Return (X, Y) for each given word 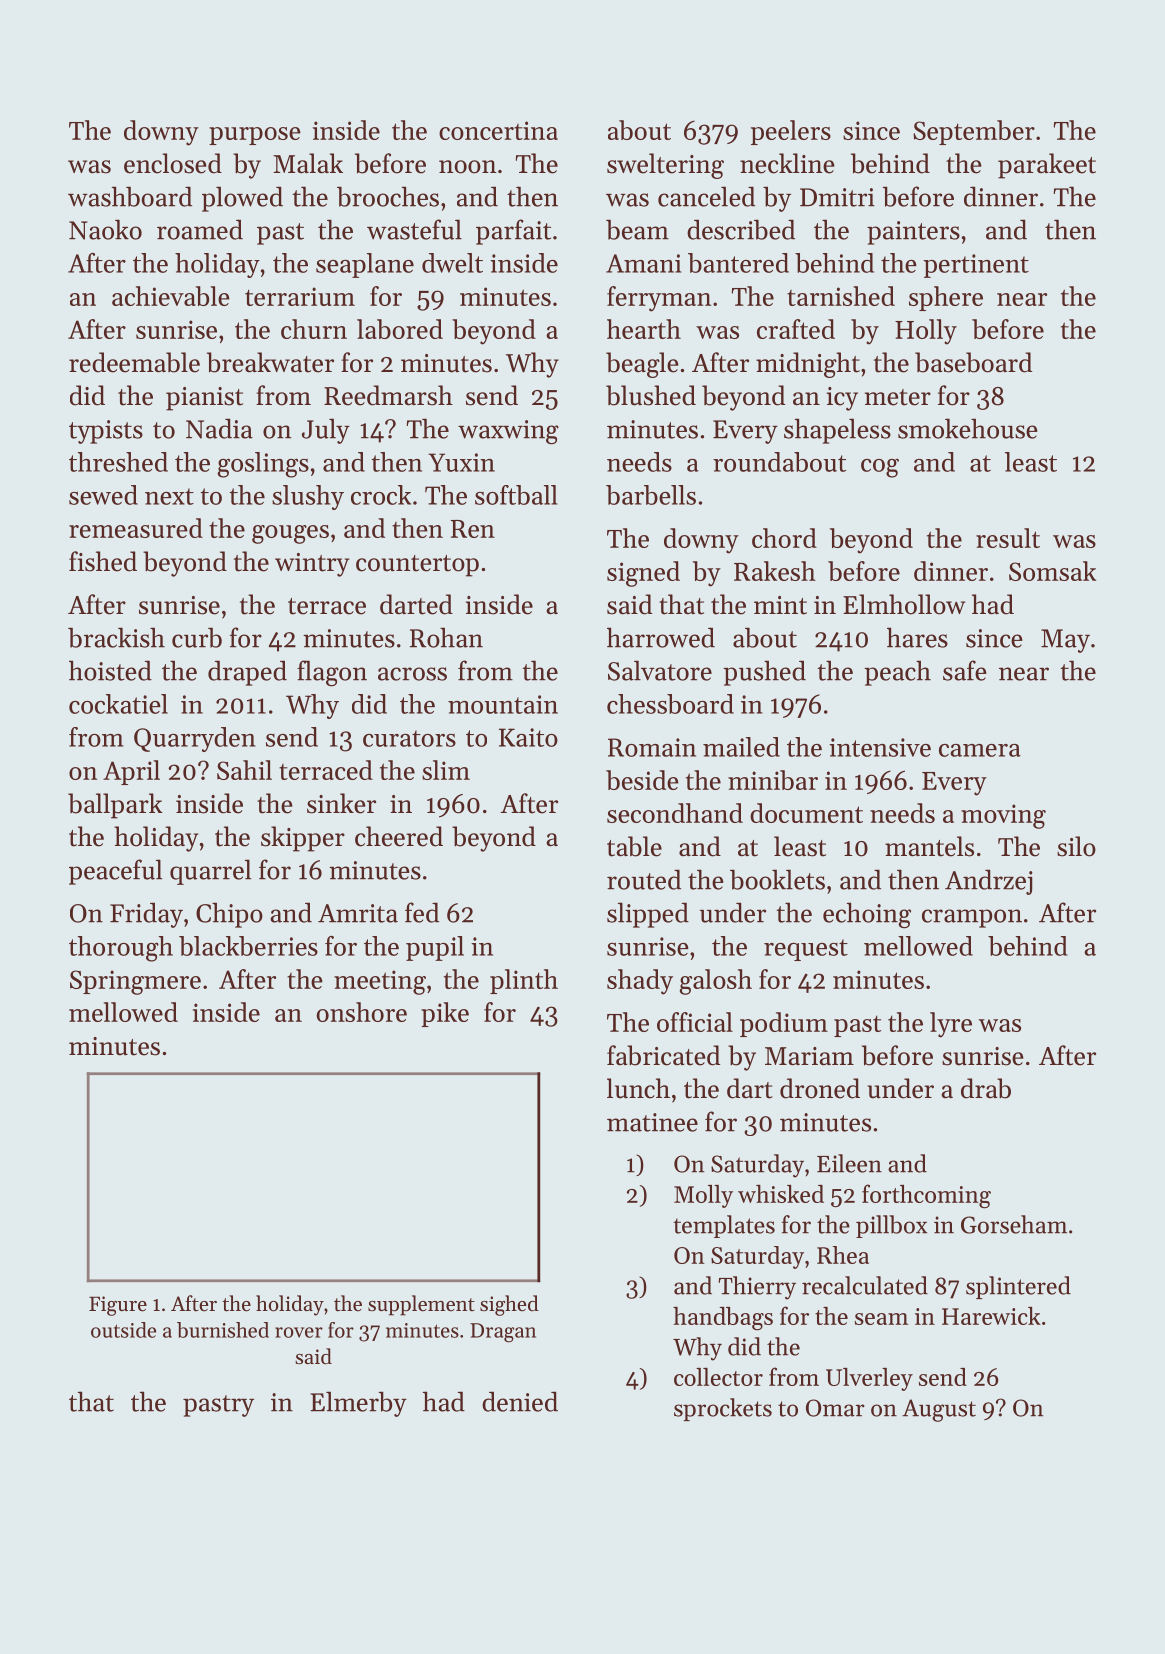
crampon (972, 918)
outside (123, 1330)
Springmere (135, 982)
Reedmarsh (388, 395)
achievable (171, 296)
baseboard (973, 362)
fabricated (663, 1055)
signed (643, 574)
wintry (312, 565)
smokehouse (968, 428)
